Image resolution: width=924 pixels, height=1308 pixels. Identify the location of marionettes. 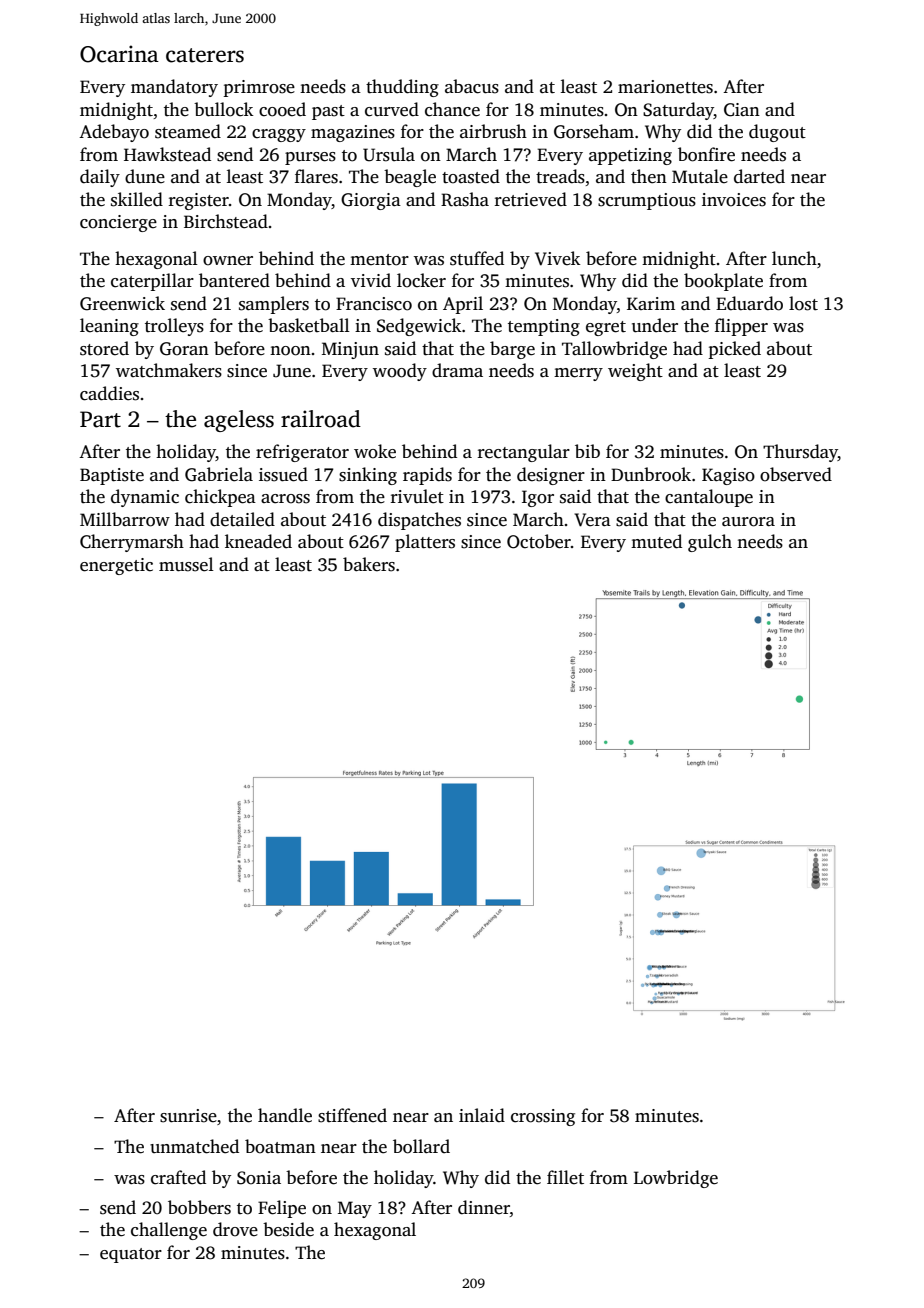
(665, 87).
